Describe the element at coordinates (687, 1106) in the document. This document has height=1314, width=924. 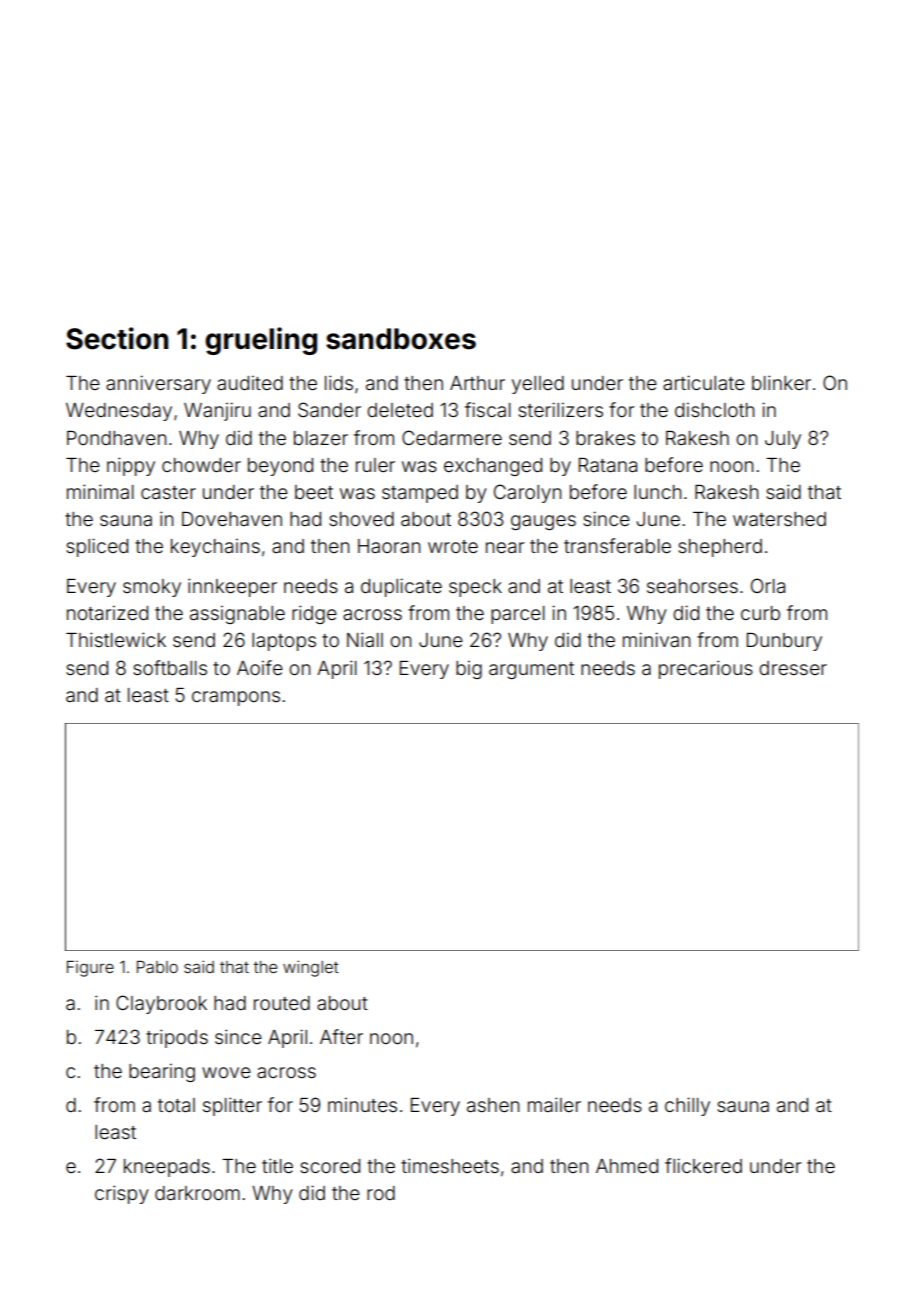
I see `chilly` at that location.
